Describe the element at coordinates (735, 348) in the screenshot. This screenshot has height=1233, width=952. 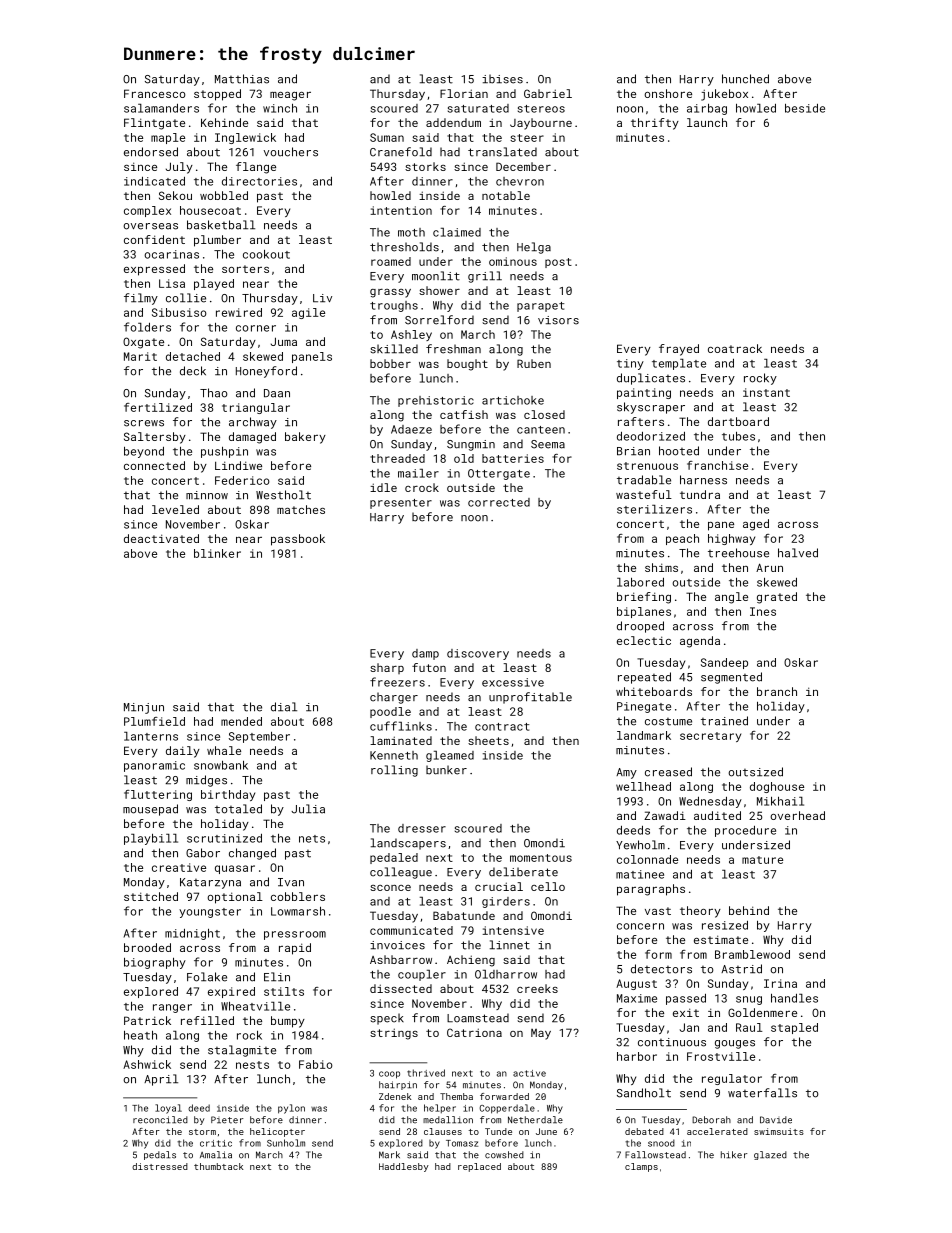
I see `coatrack` at that location.
